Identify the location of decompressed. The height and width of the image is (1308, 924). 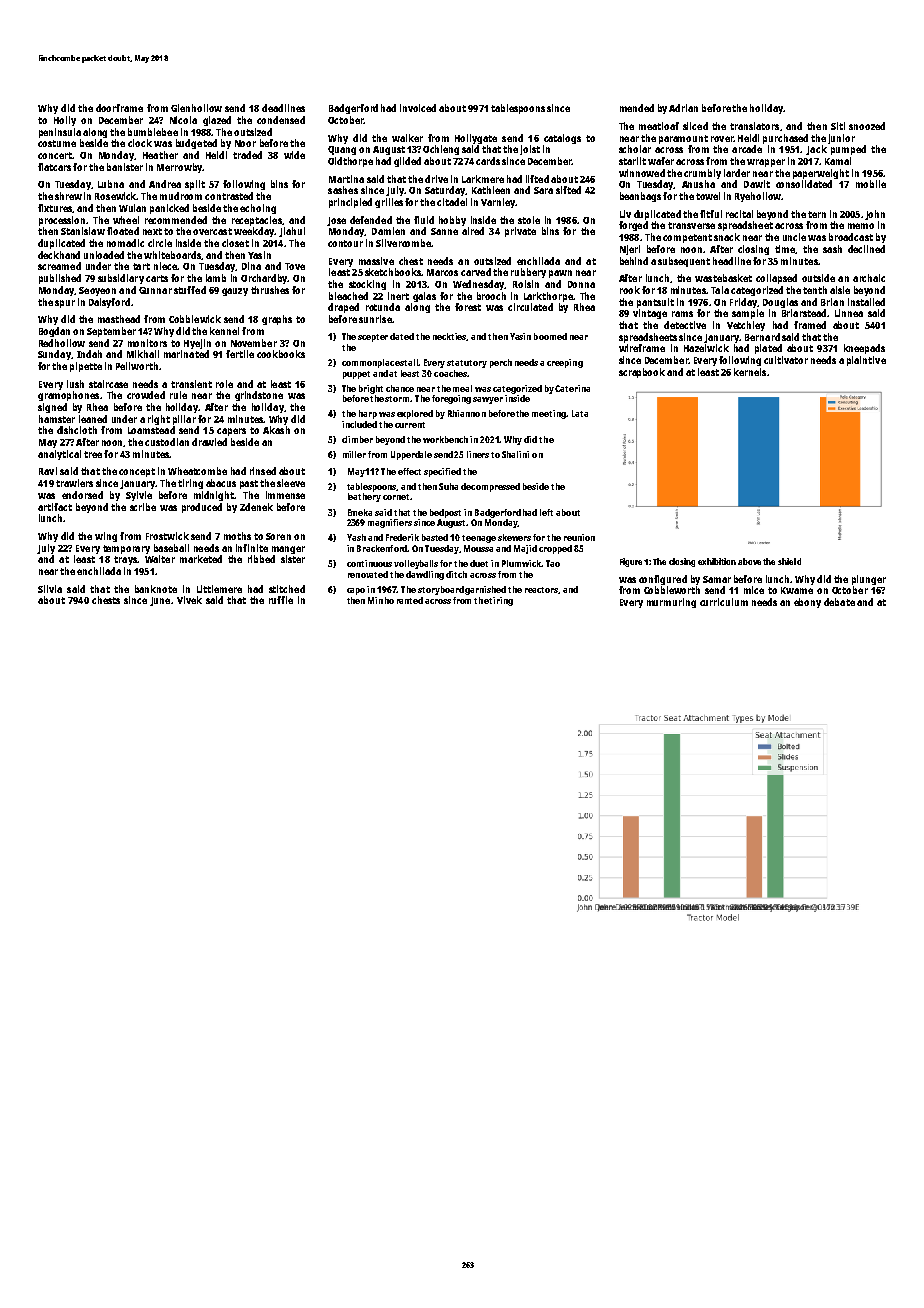
(490, 487).
